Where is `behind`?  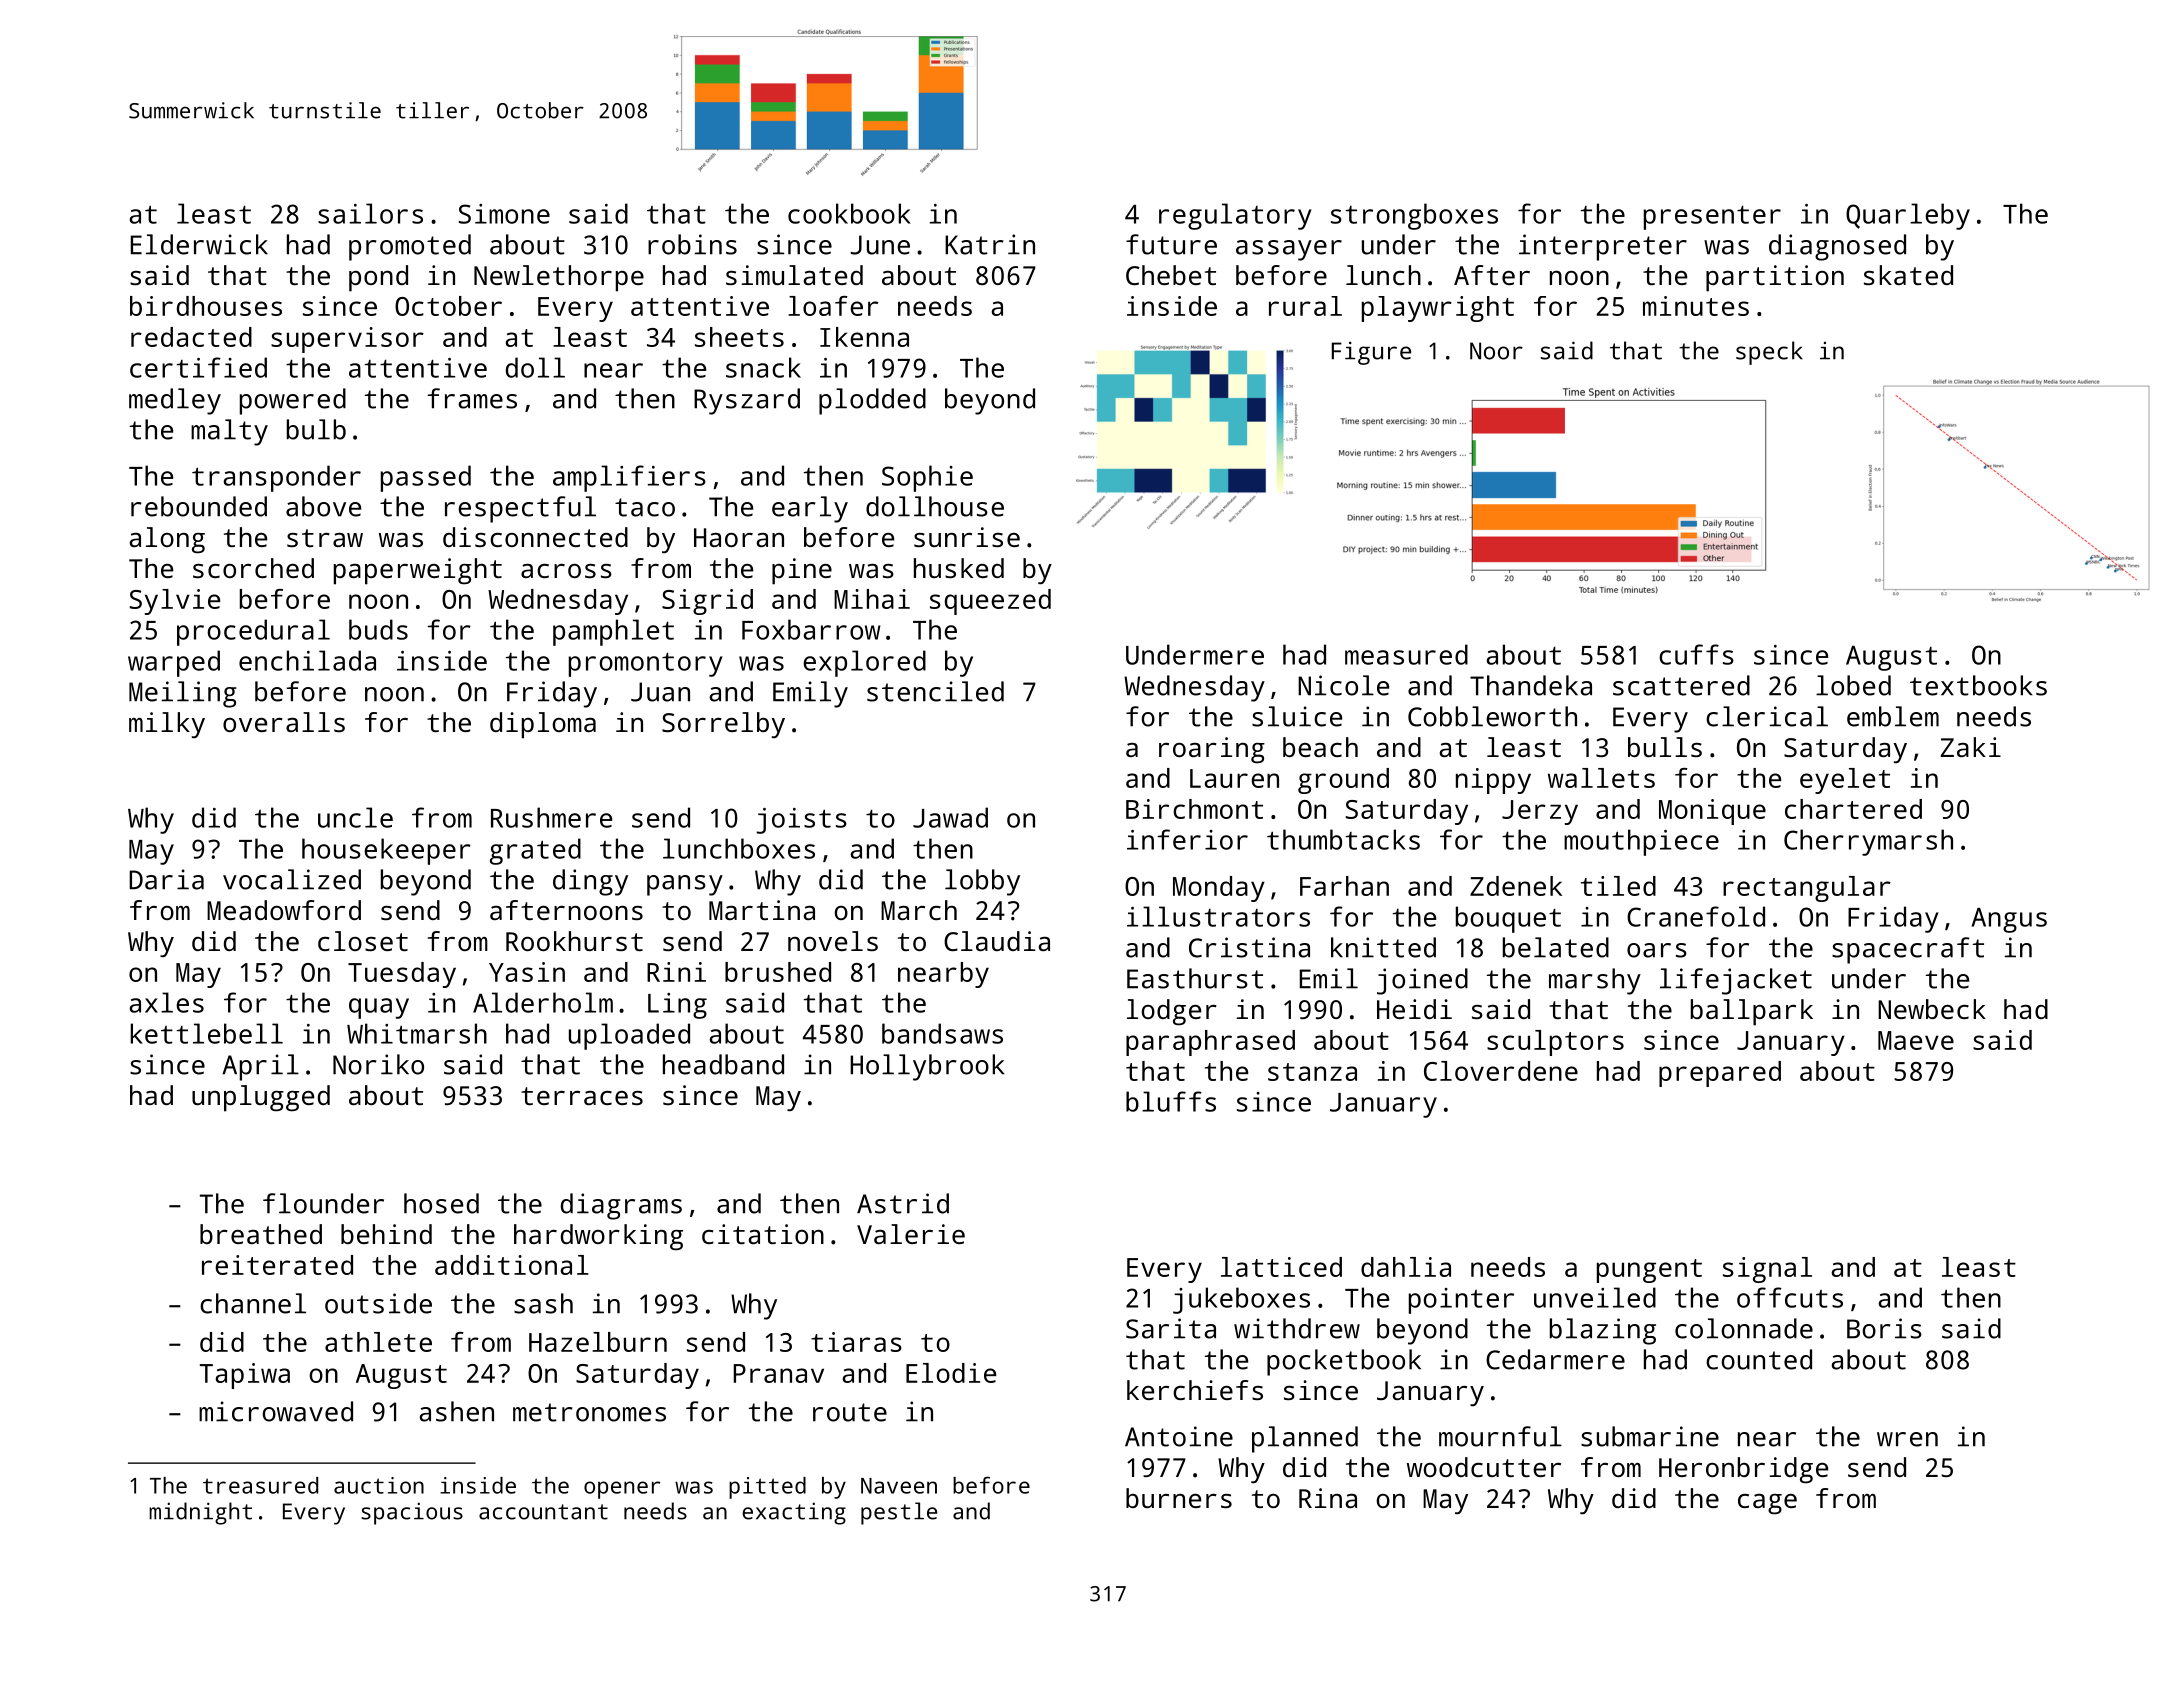 behind is located at coordinates (386, 1234).
